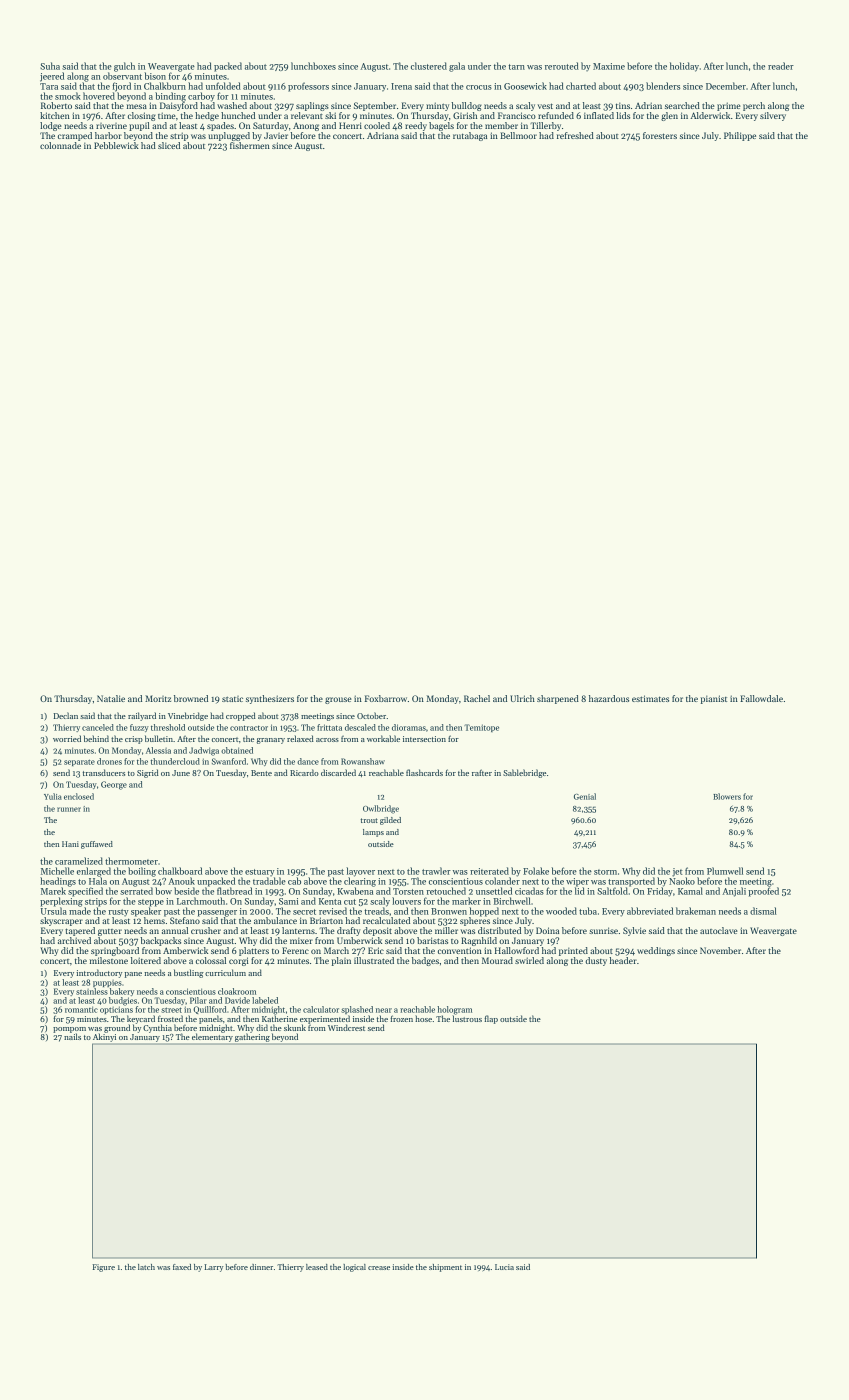 Image resolution: width=849 pixels, height=1400 pixels. Describe the element at coordinates (232, 699) in the screenshot. I see `static` at that location.
